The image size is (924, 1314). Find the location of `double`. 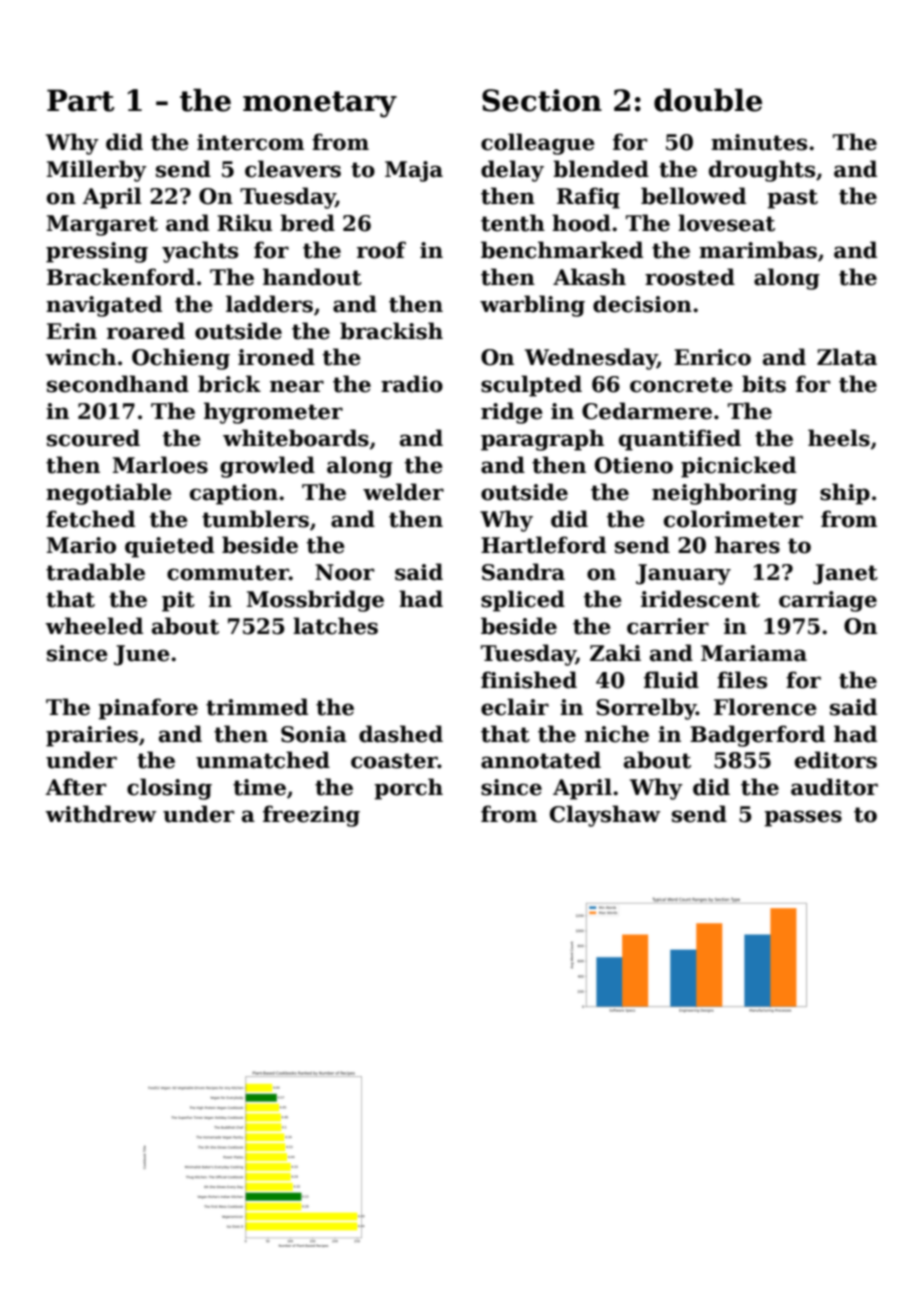

double is located at coordinates (708, 100).
